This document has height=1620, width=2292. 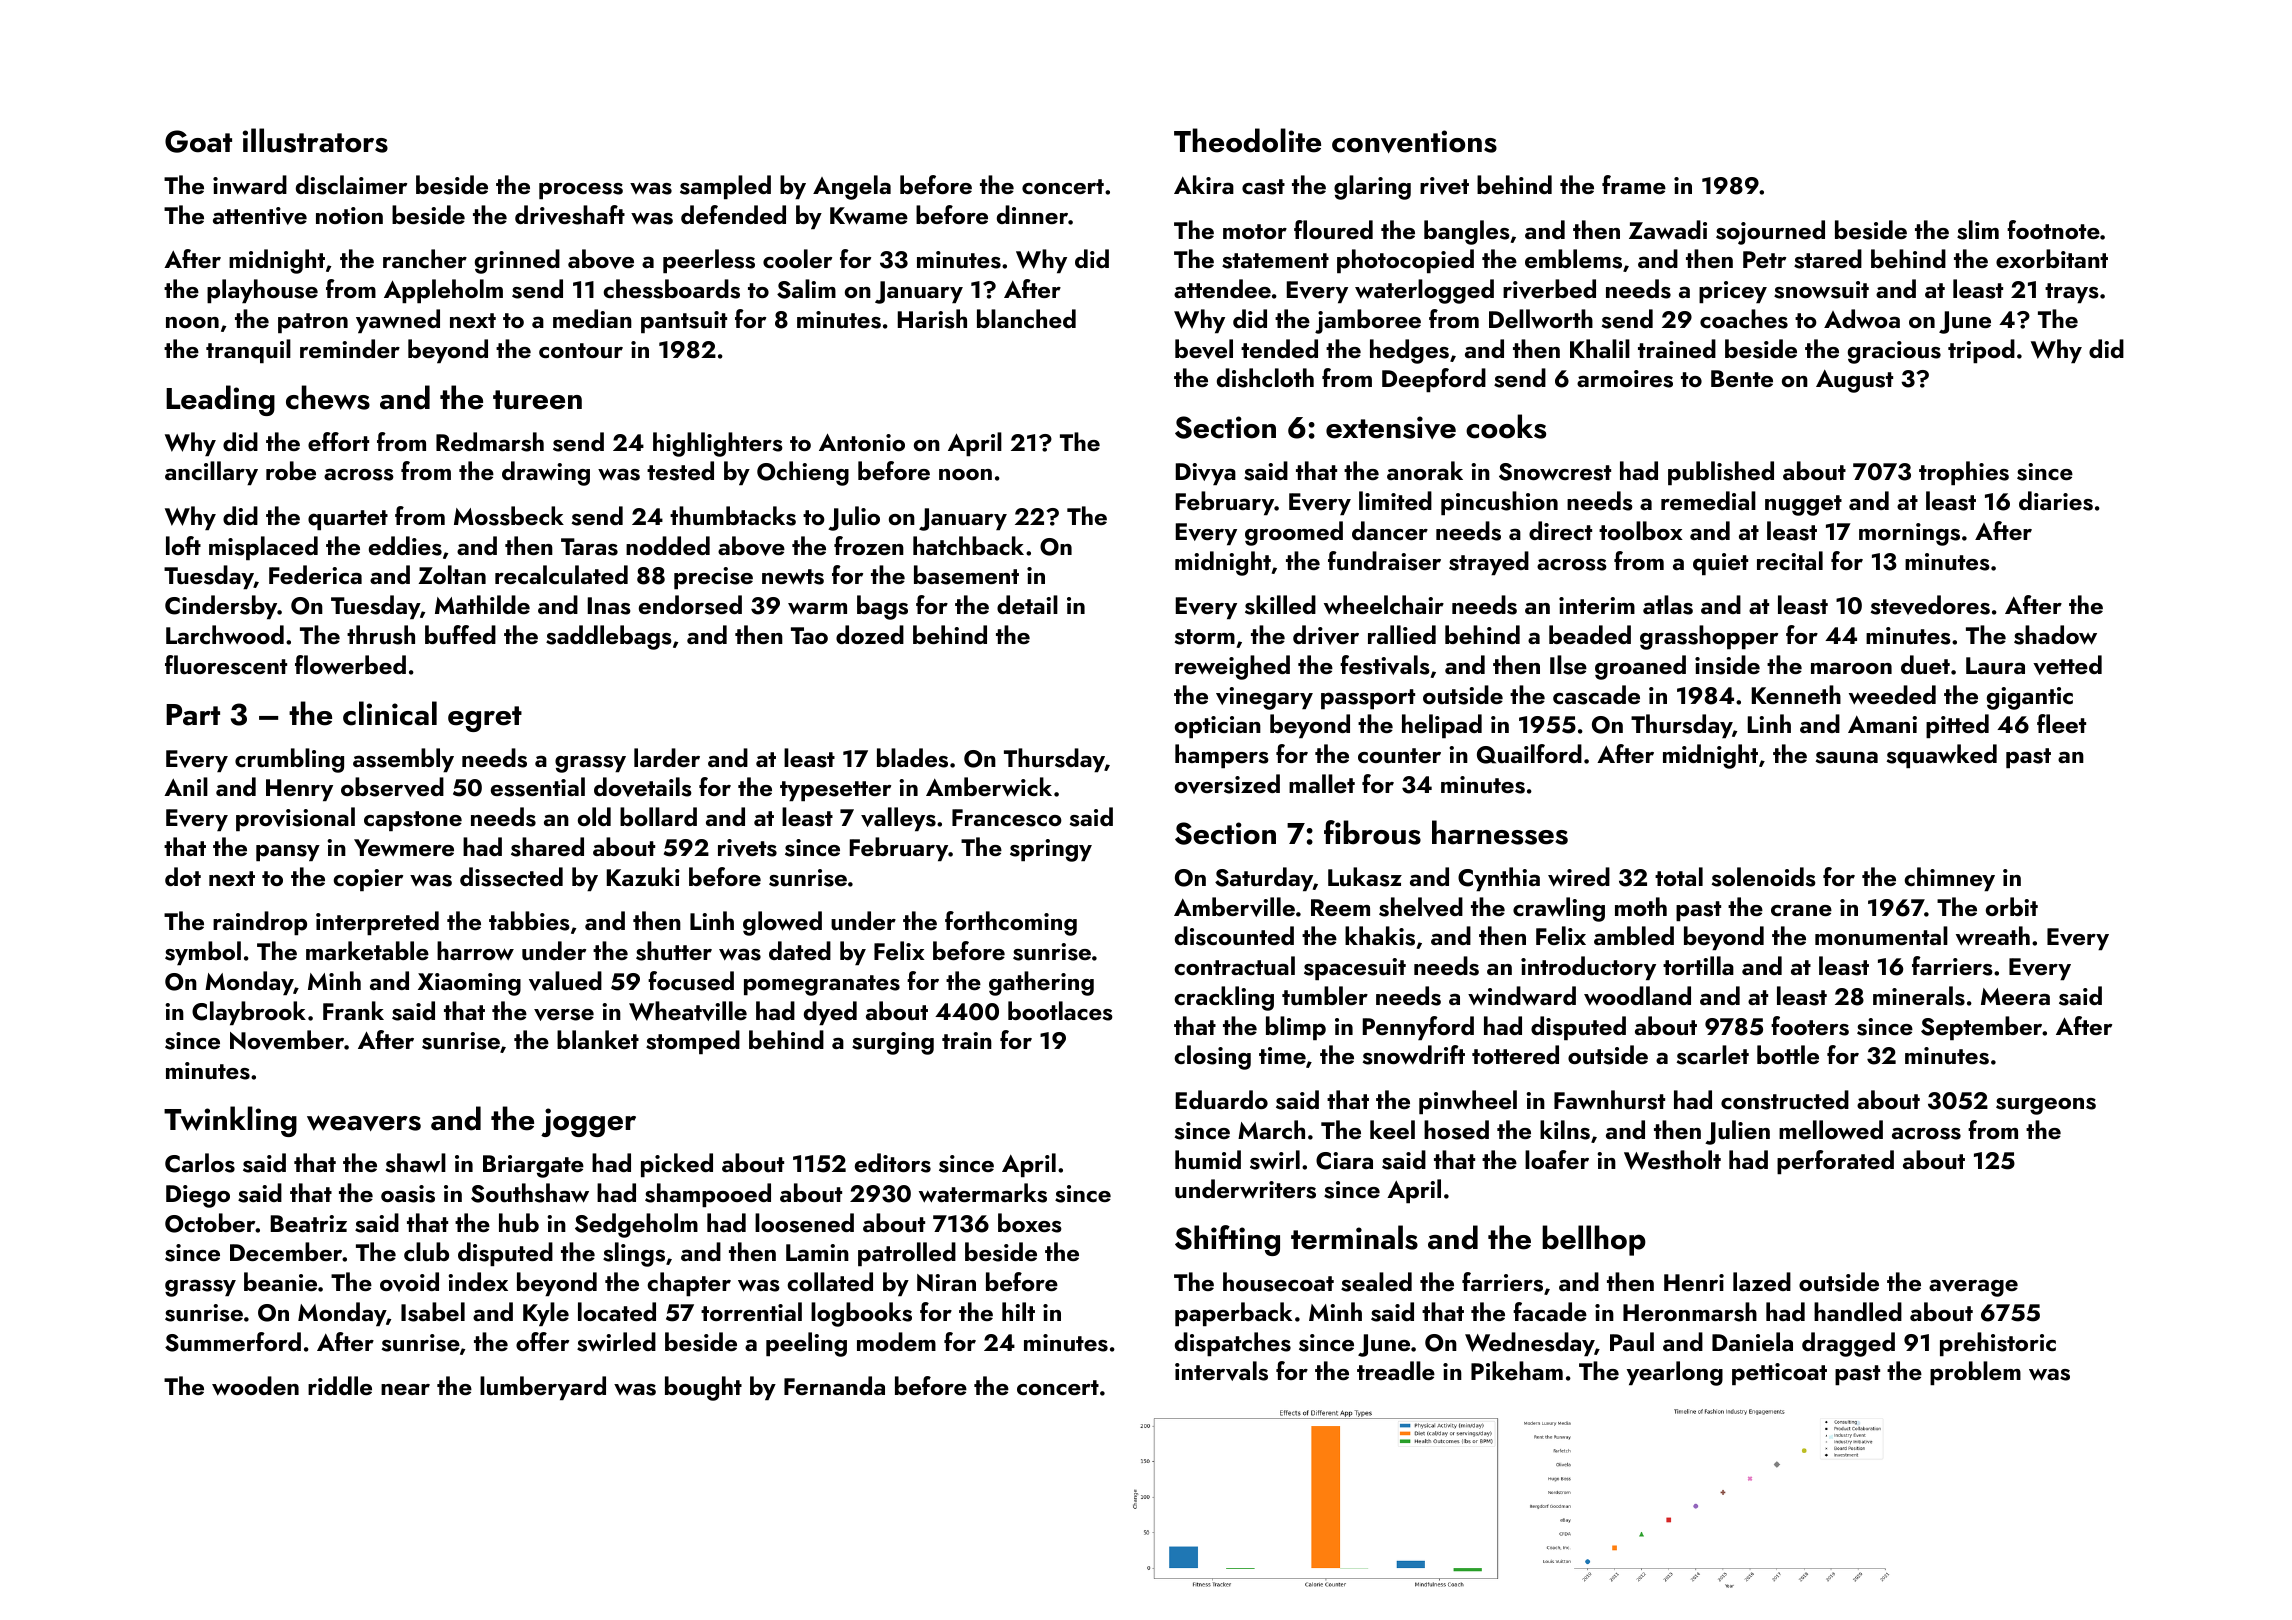 I want to click on process, so click(x=581, y=190).
